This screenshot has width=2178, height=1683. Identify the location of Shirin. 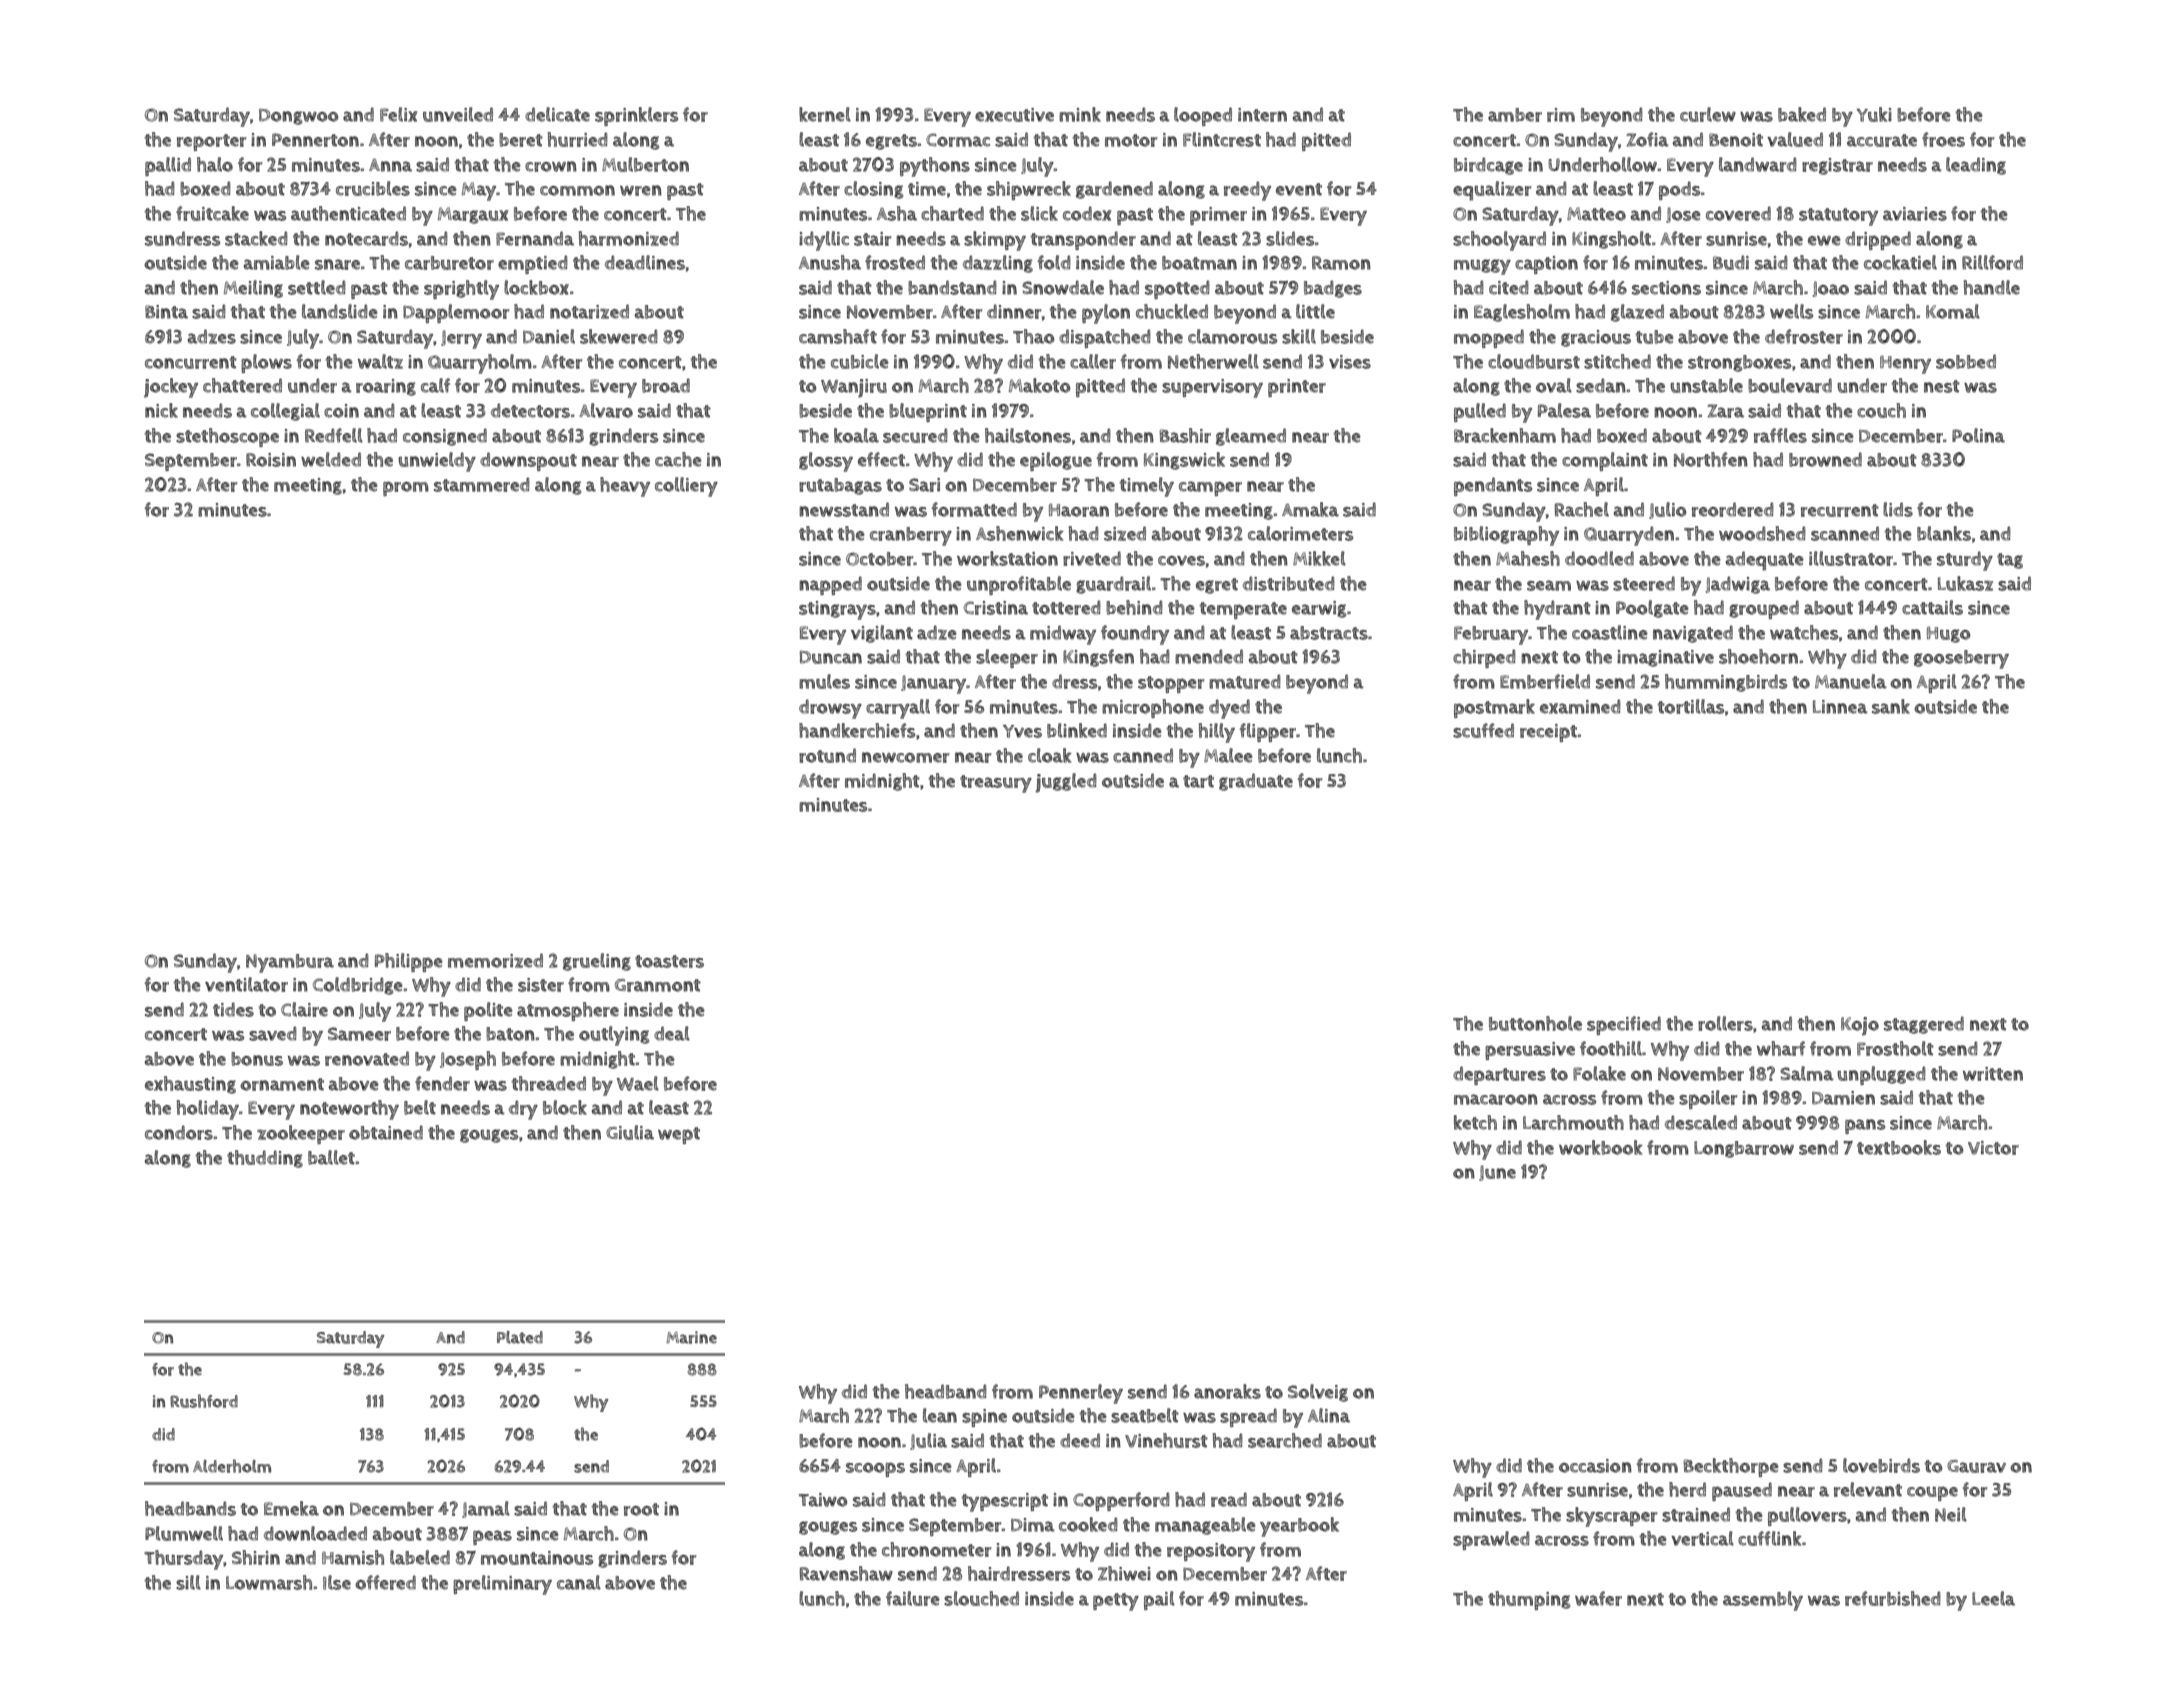
(256, 1557).
